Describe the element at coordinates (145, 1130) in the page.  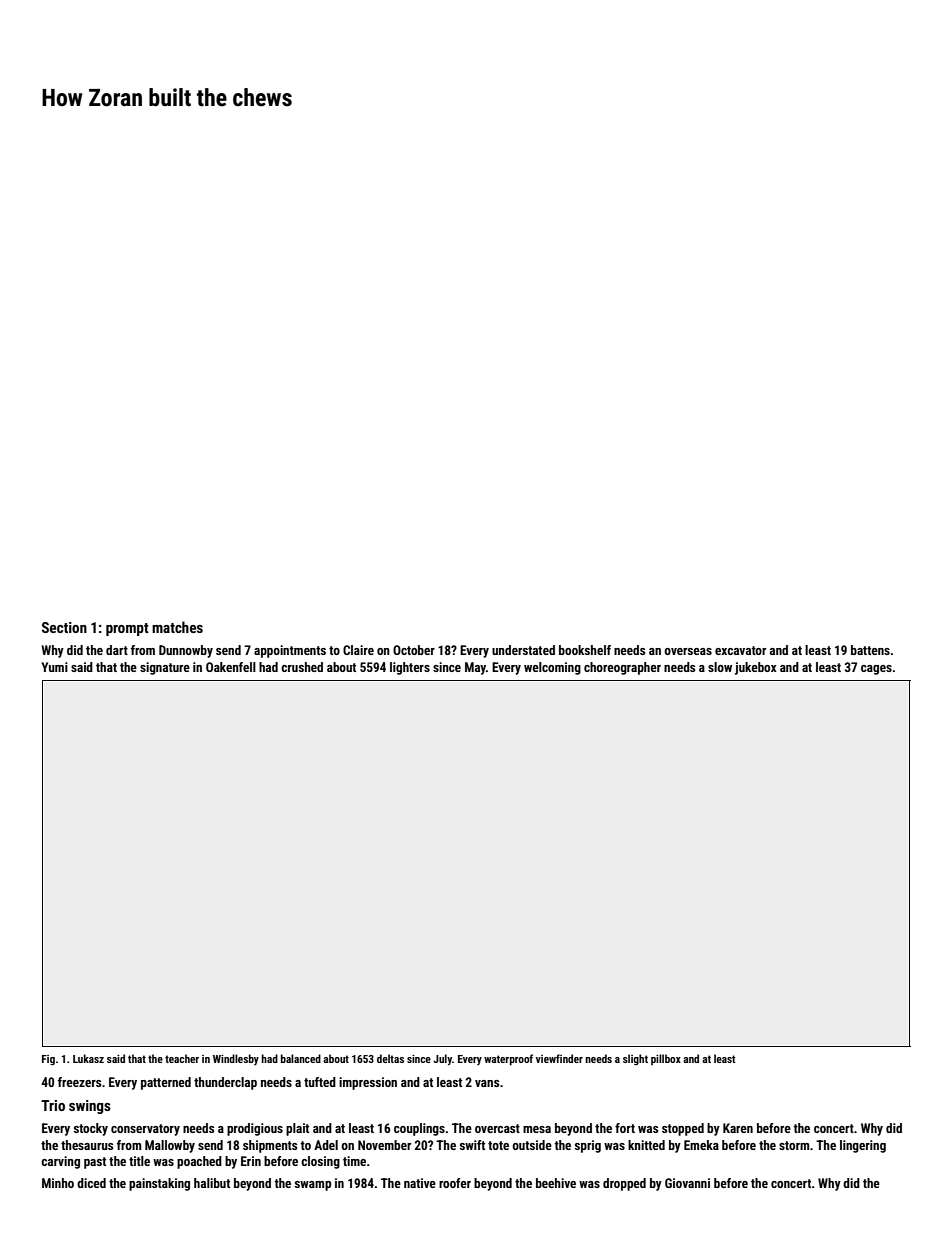
I see `conservatory` at that location.
